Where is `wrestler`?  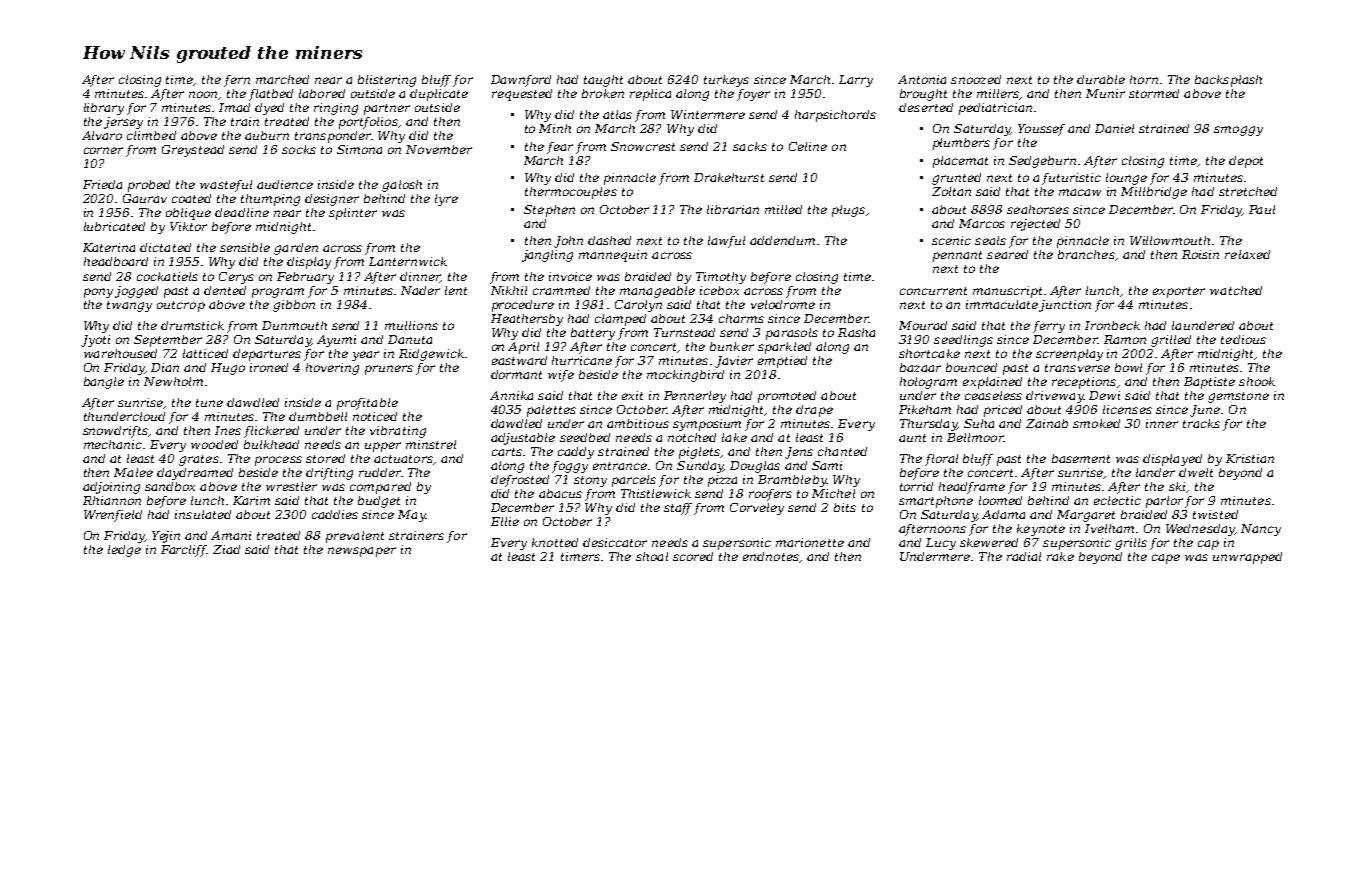
wrestler is located at coordinates (291, 486).
